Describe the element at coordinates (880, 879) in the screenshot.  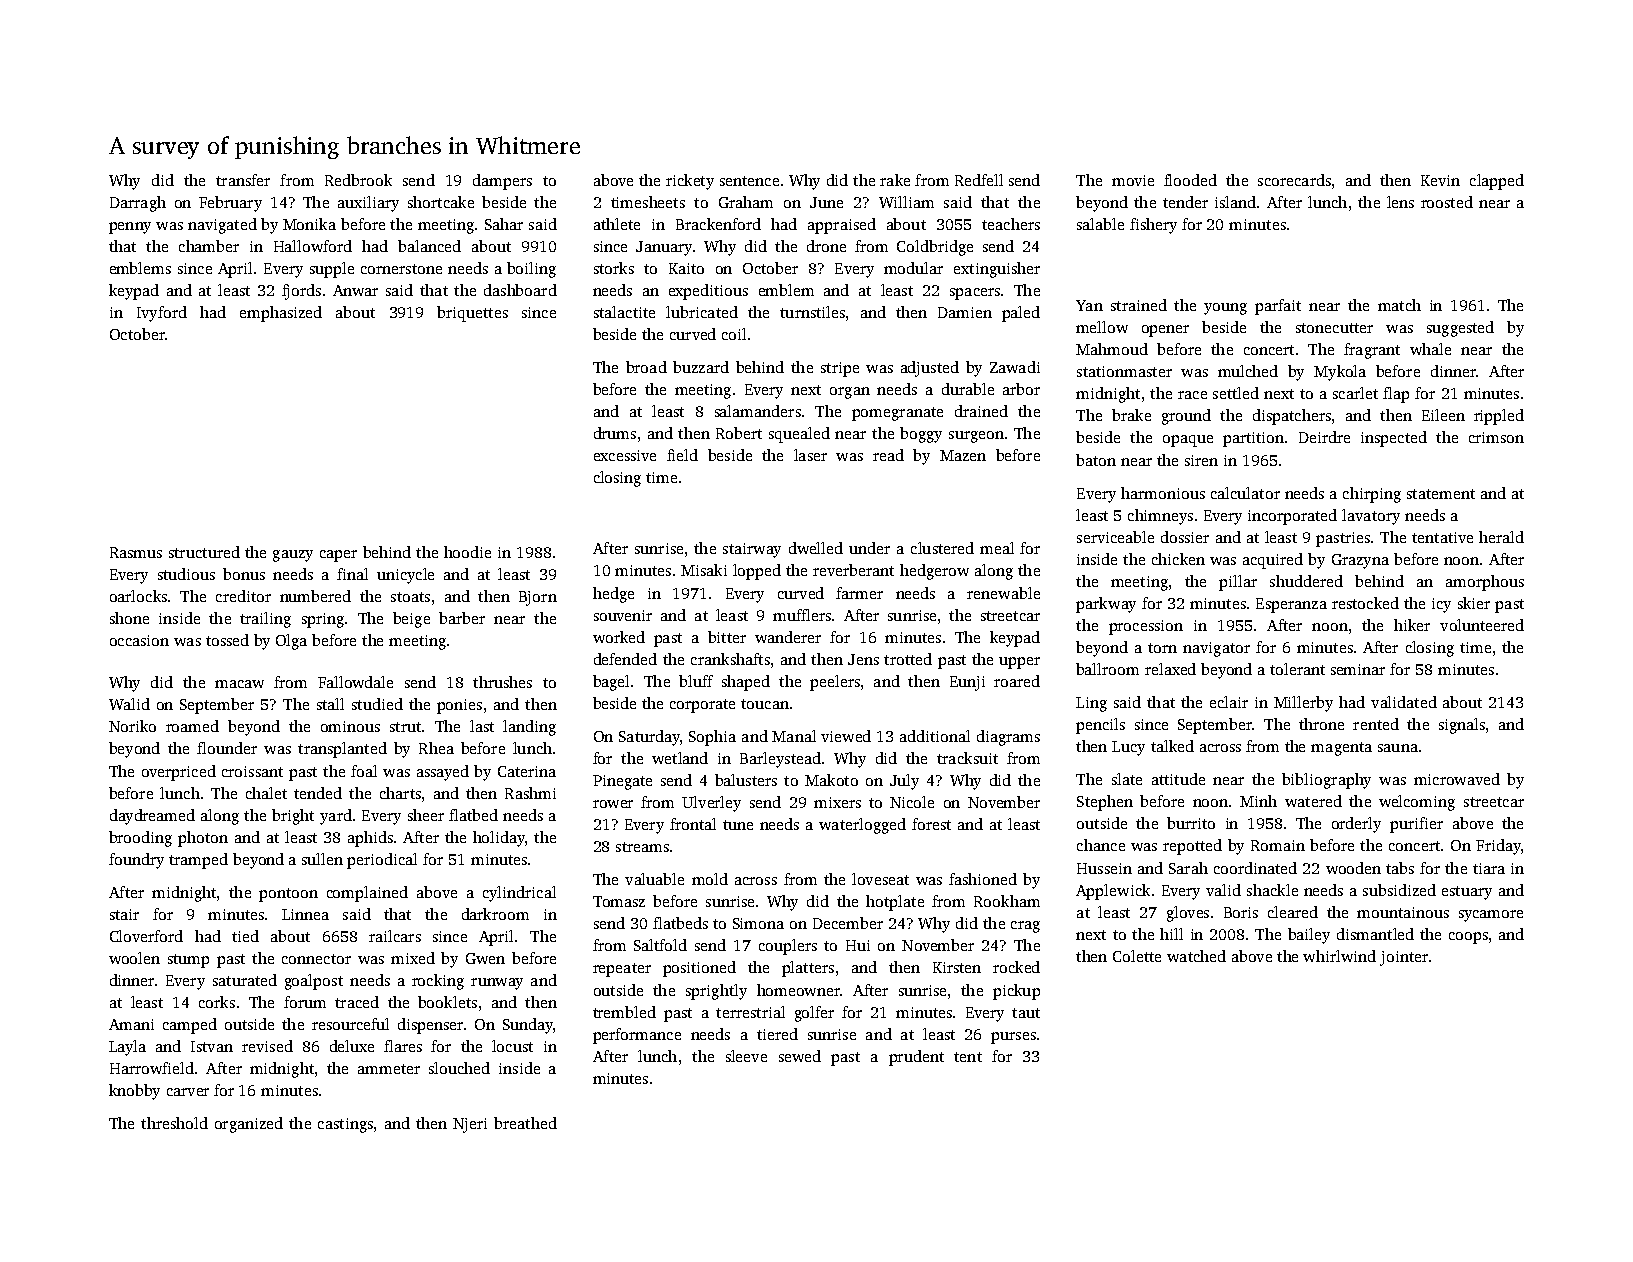
I see `loveseat` at that location.
